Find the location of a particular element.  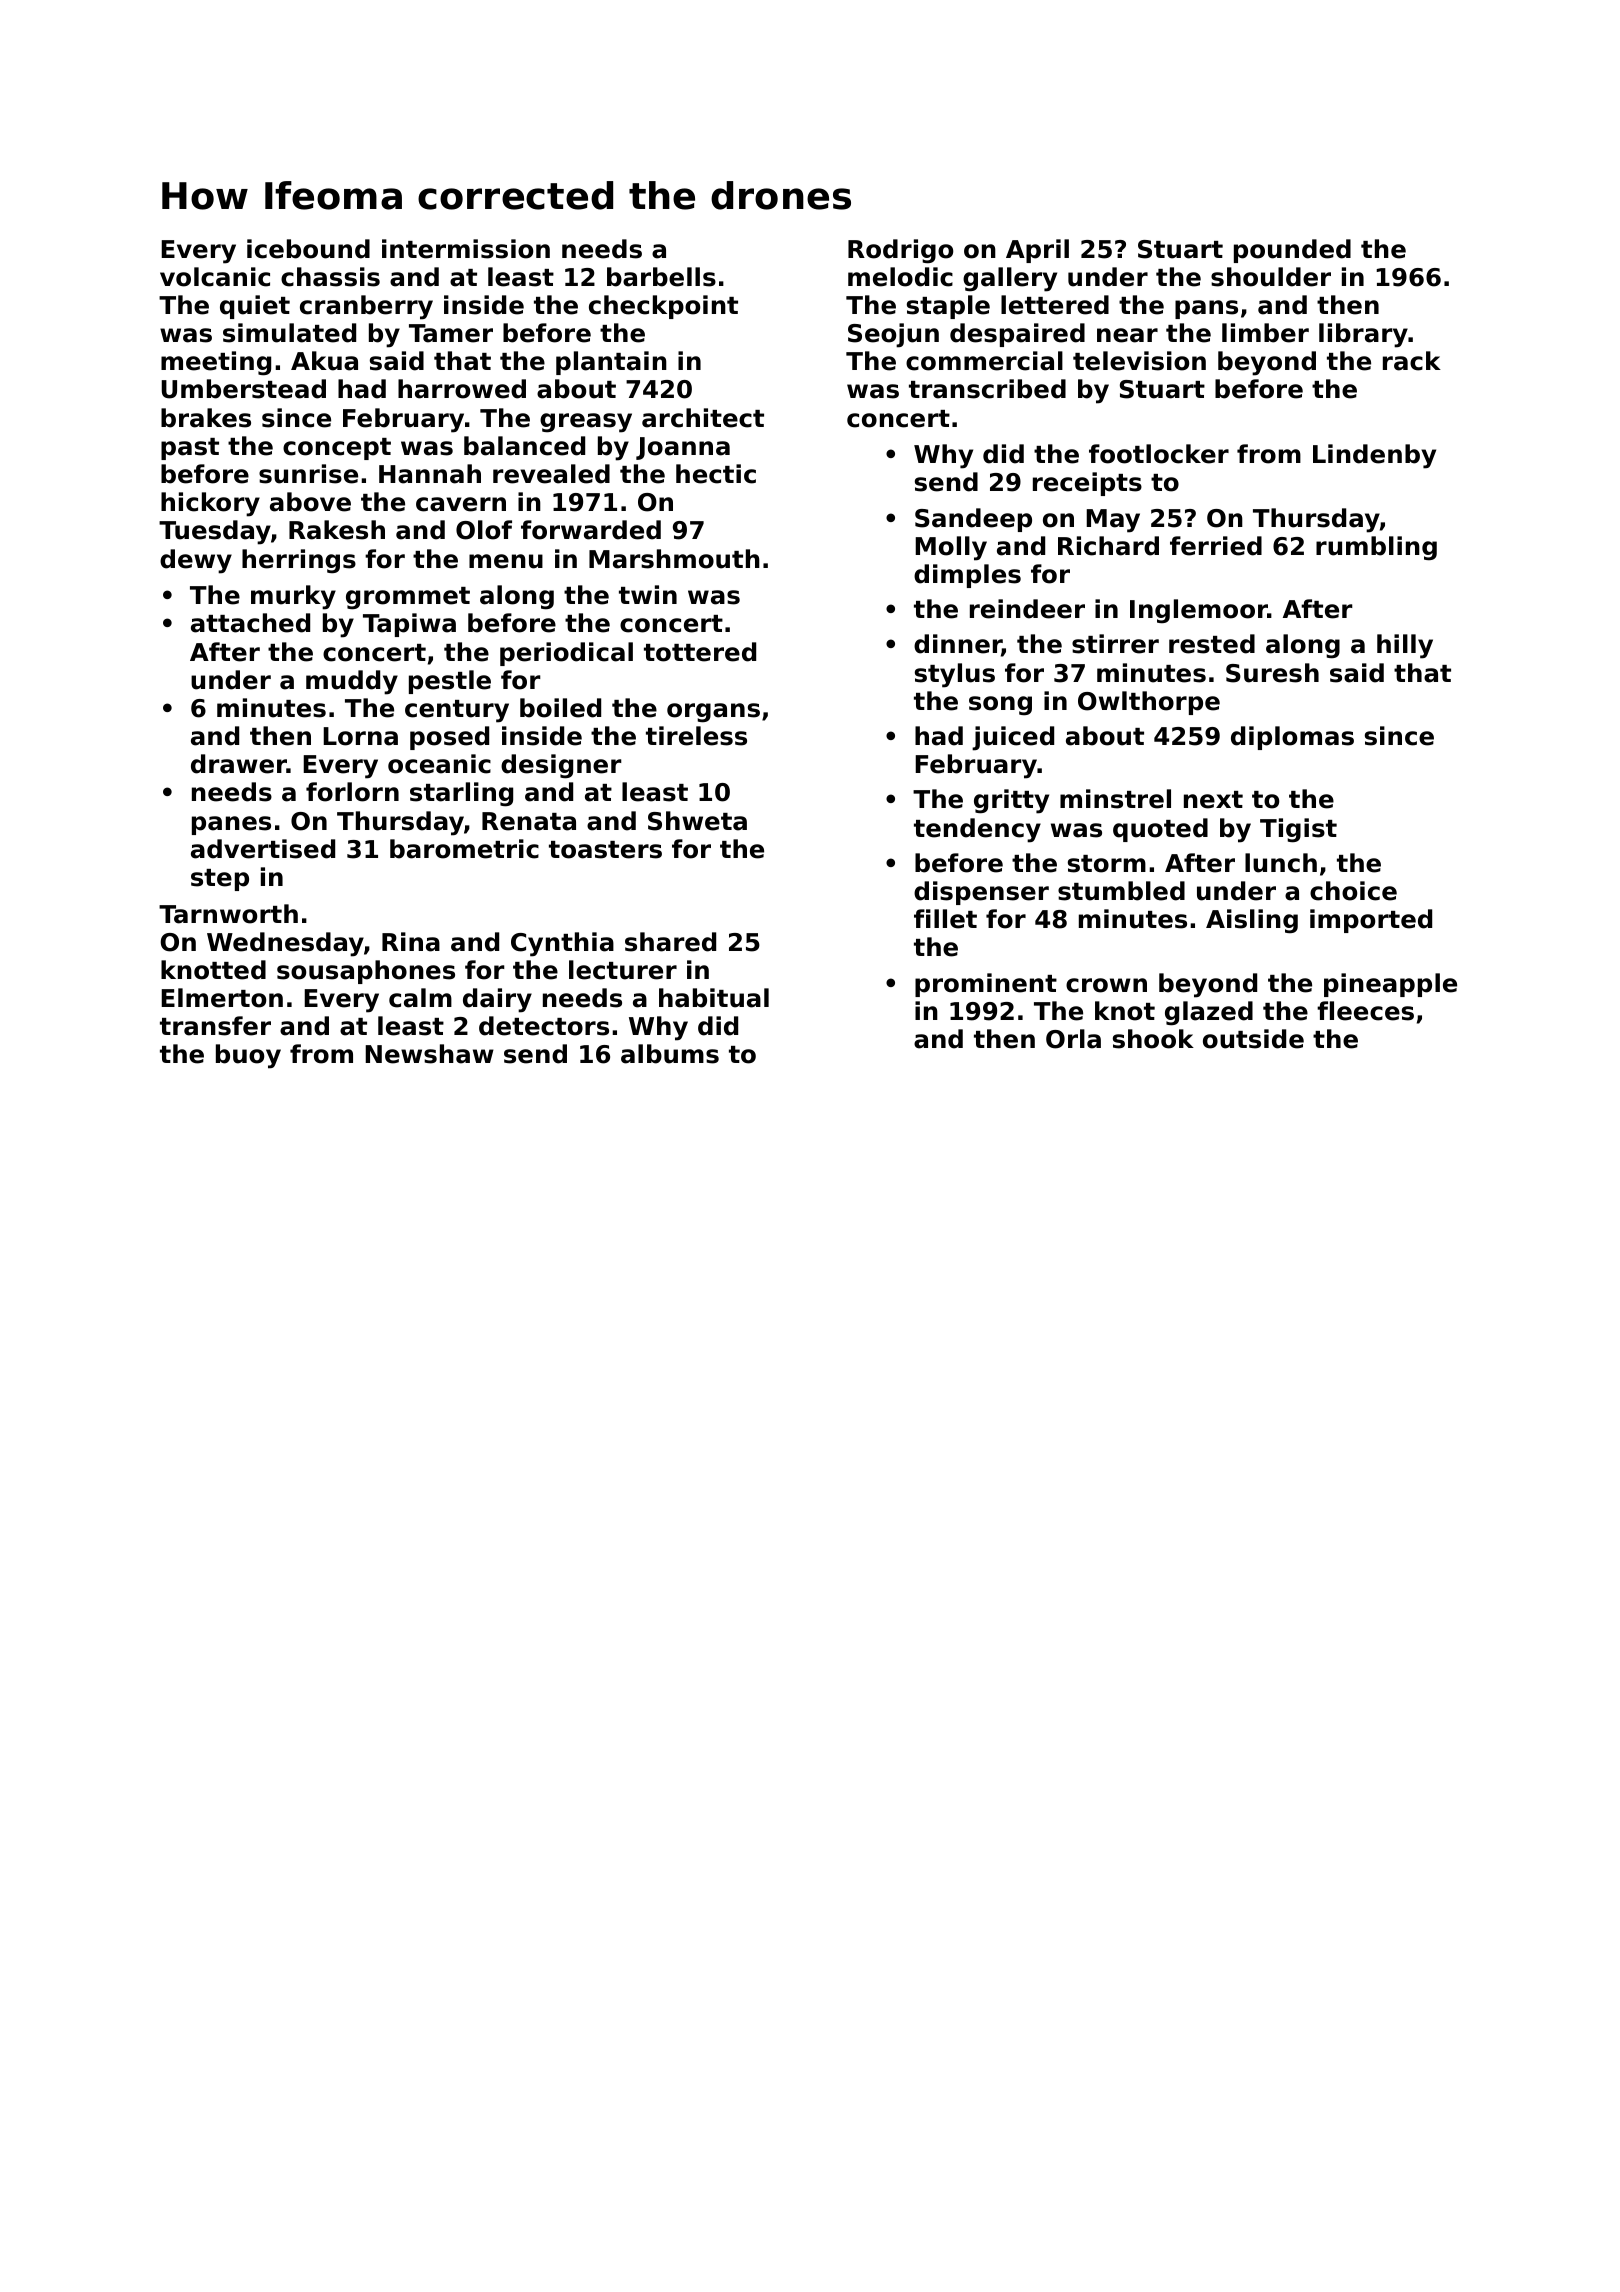

detectors is located at coordinates (544, 1026).
